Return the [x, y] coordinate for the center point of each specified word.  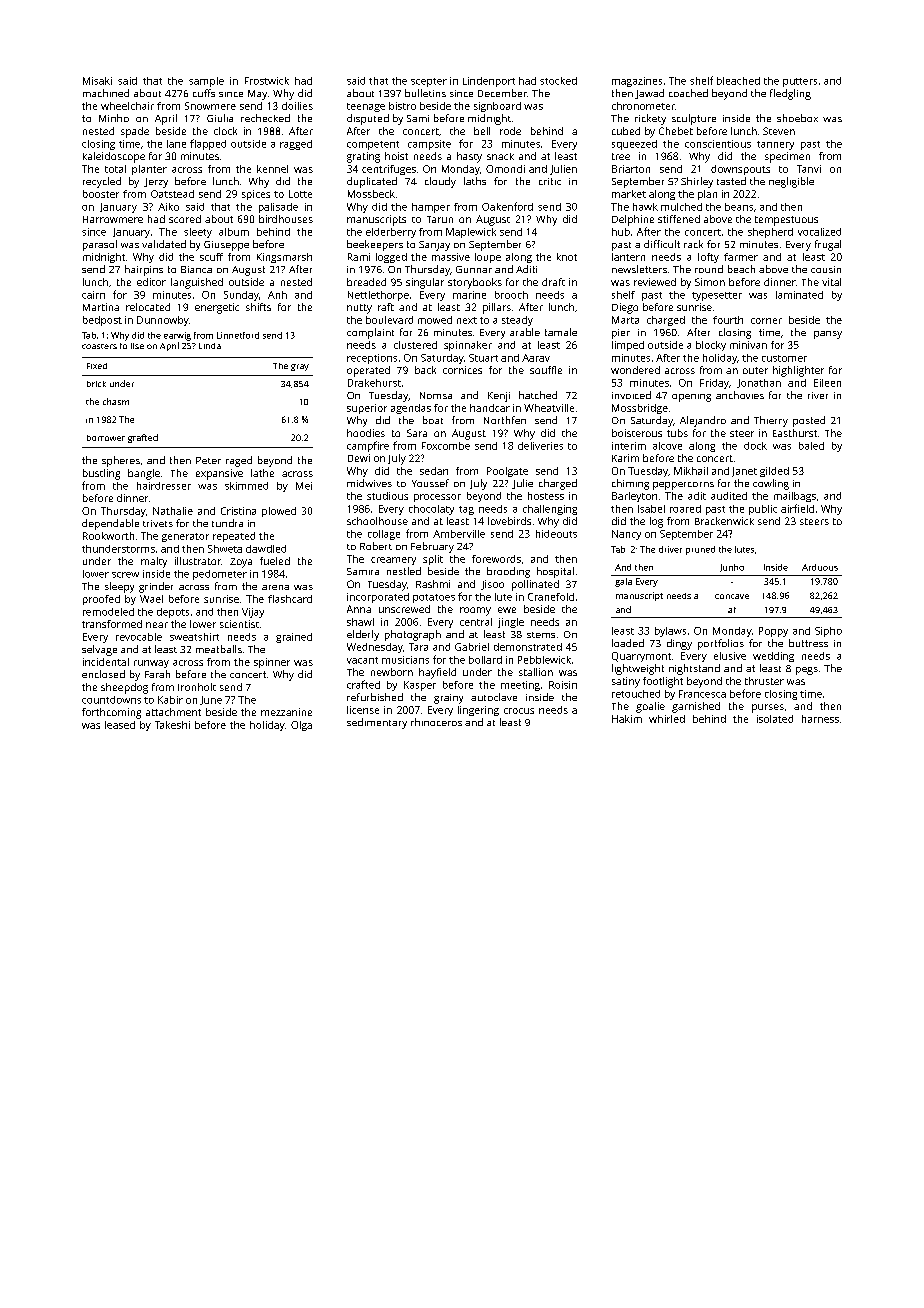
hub [621, 232]
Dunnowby [163, 321]
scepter [429, 82]
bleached [738, 81]
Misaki [97, 81]
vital [831, 282]
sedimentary [377, 723]
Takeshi [172, 725]
